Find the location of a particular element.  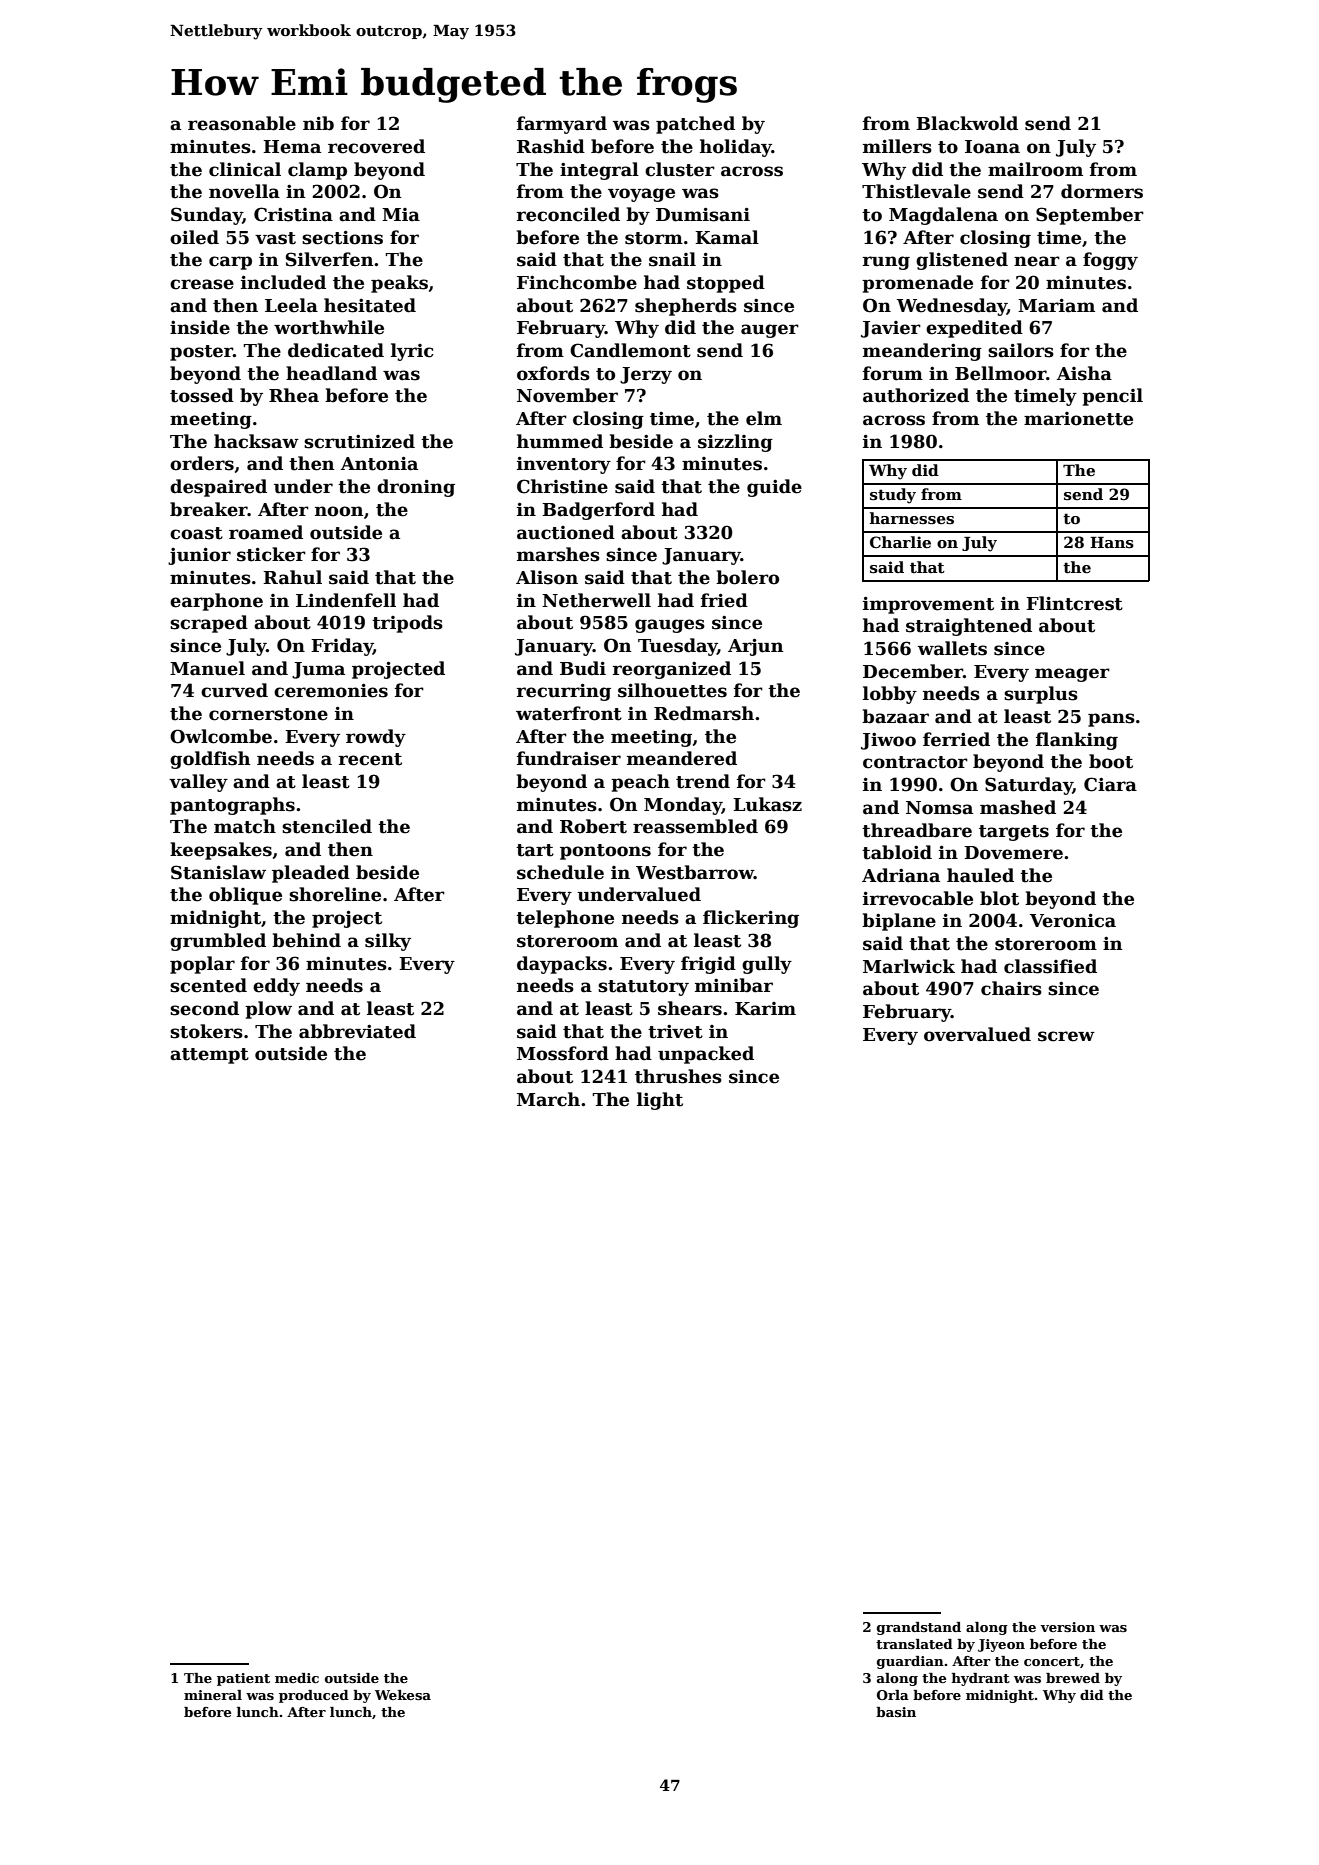

grumbled is located at coordinates (218, 942).
